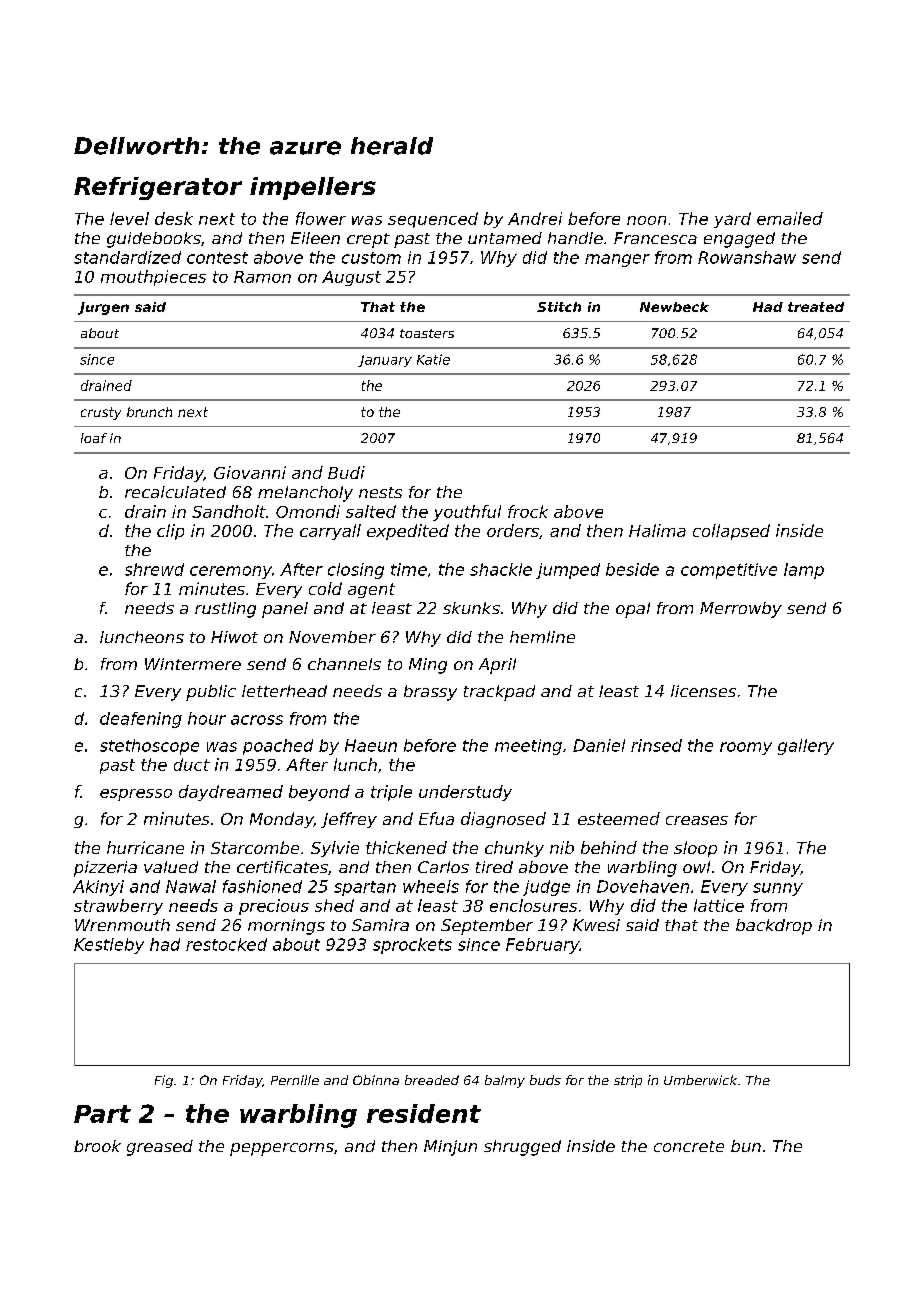 The image size is (924, 1311). I want to click on bun, so click(746, 1146).
